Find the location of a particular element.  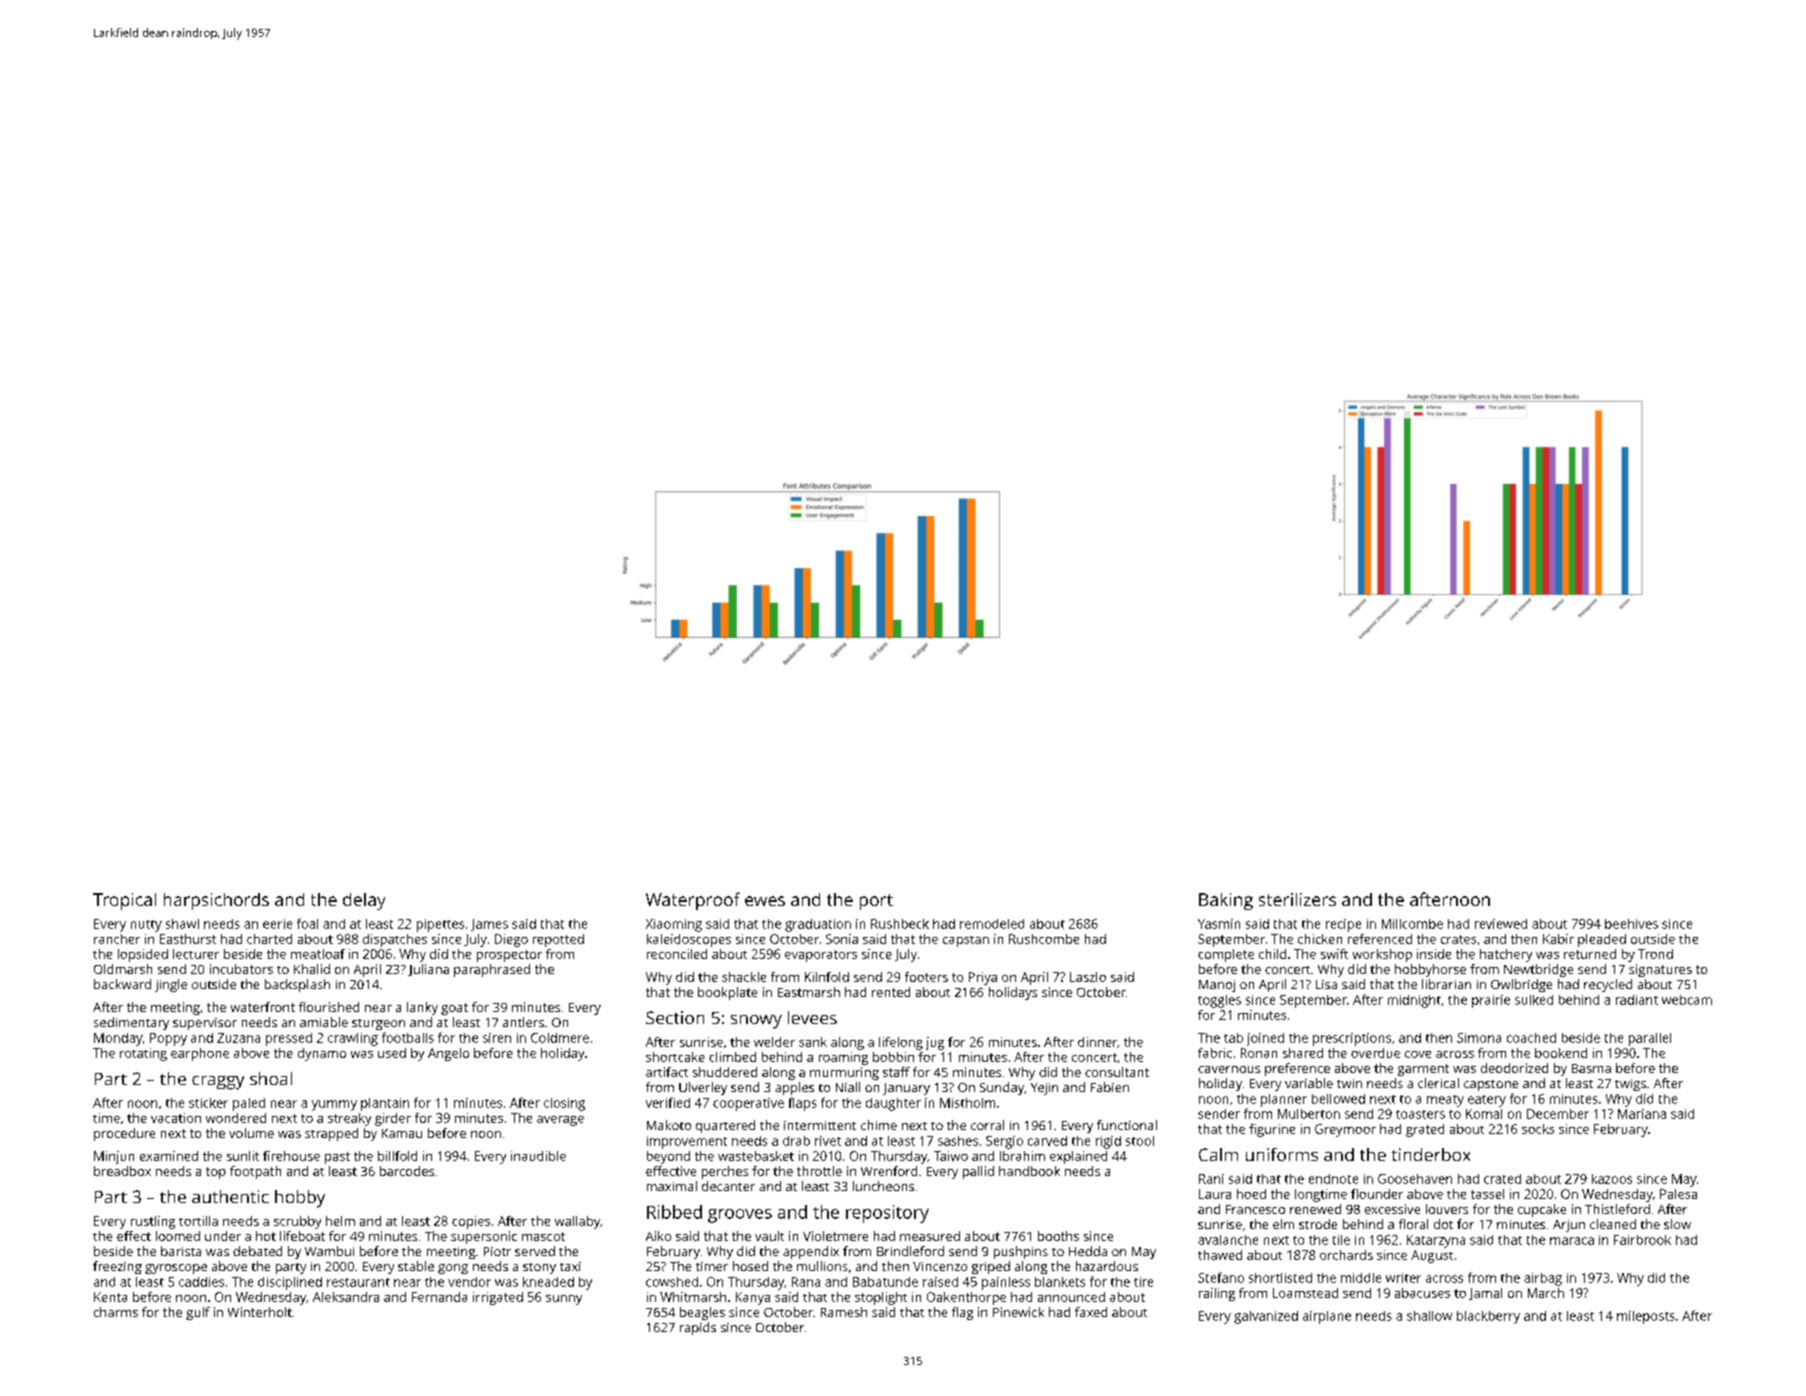

sank is located at coordinates (813, 1042).
